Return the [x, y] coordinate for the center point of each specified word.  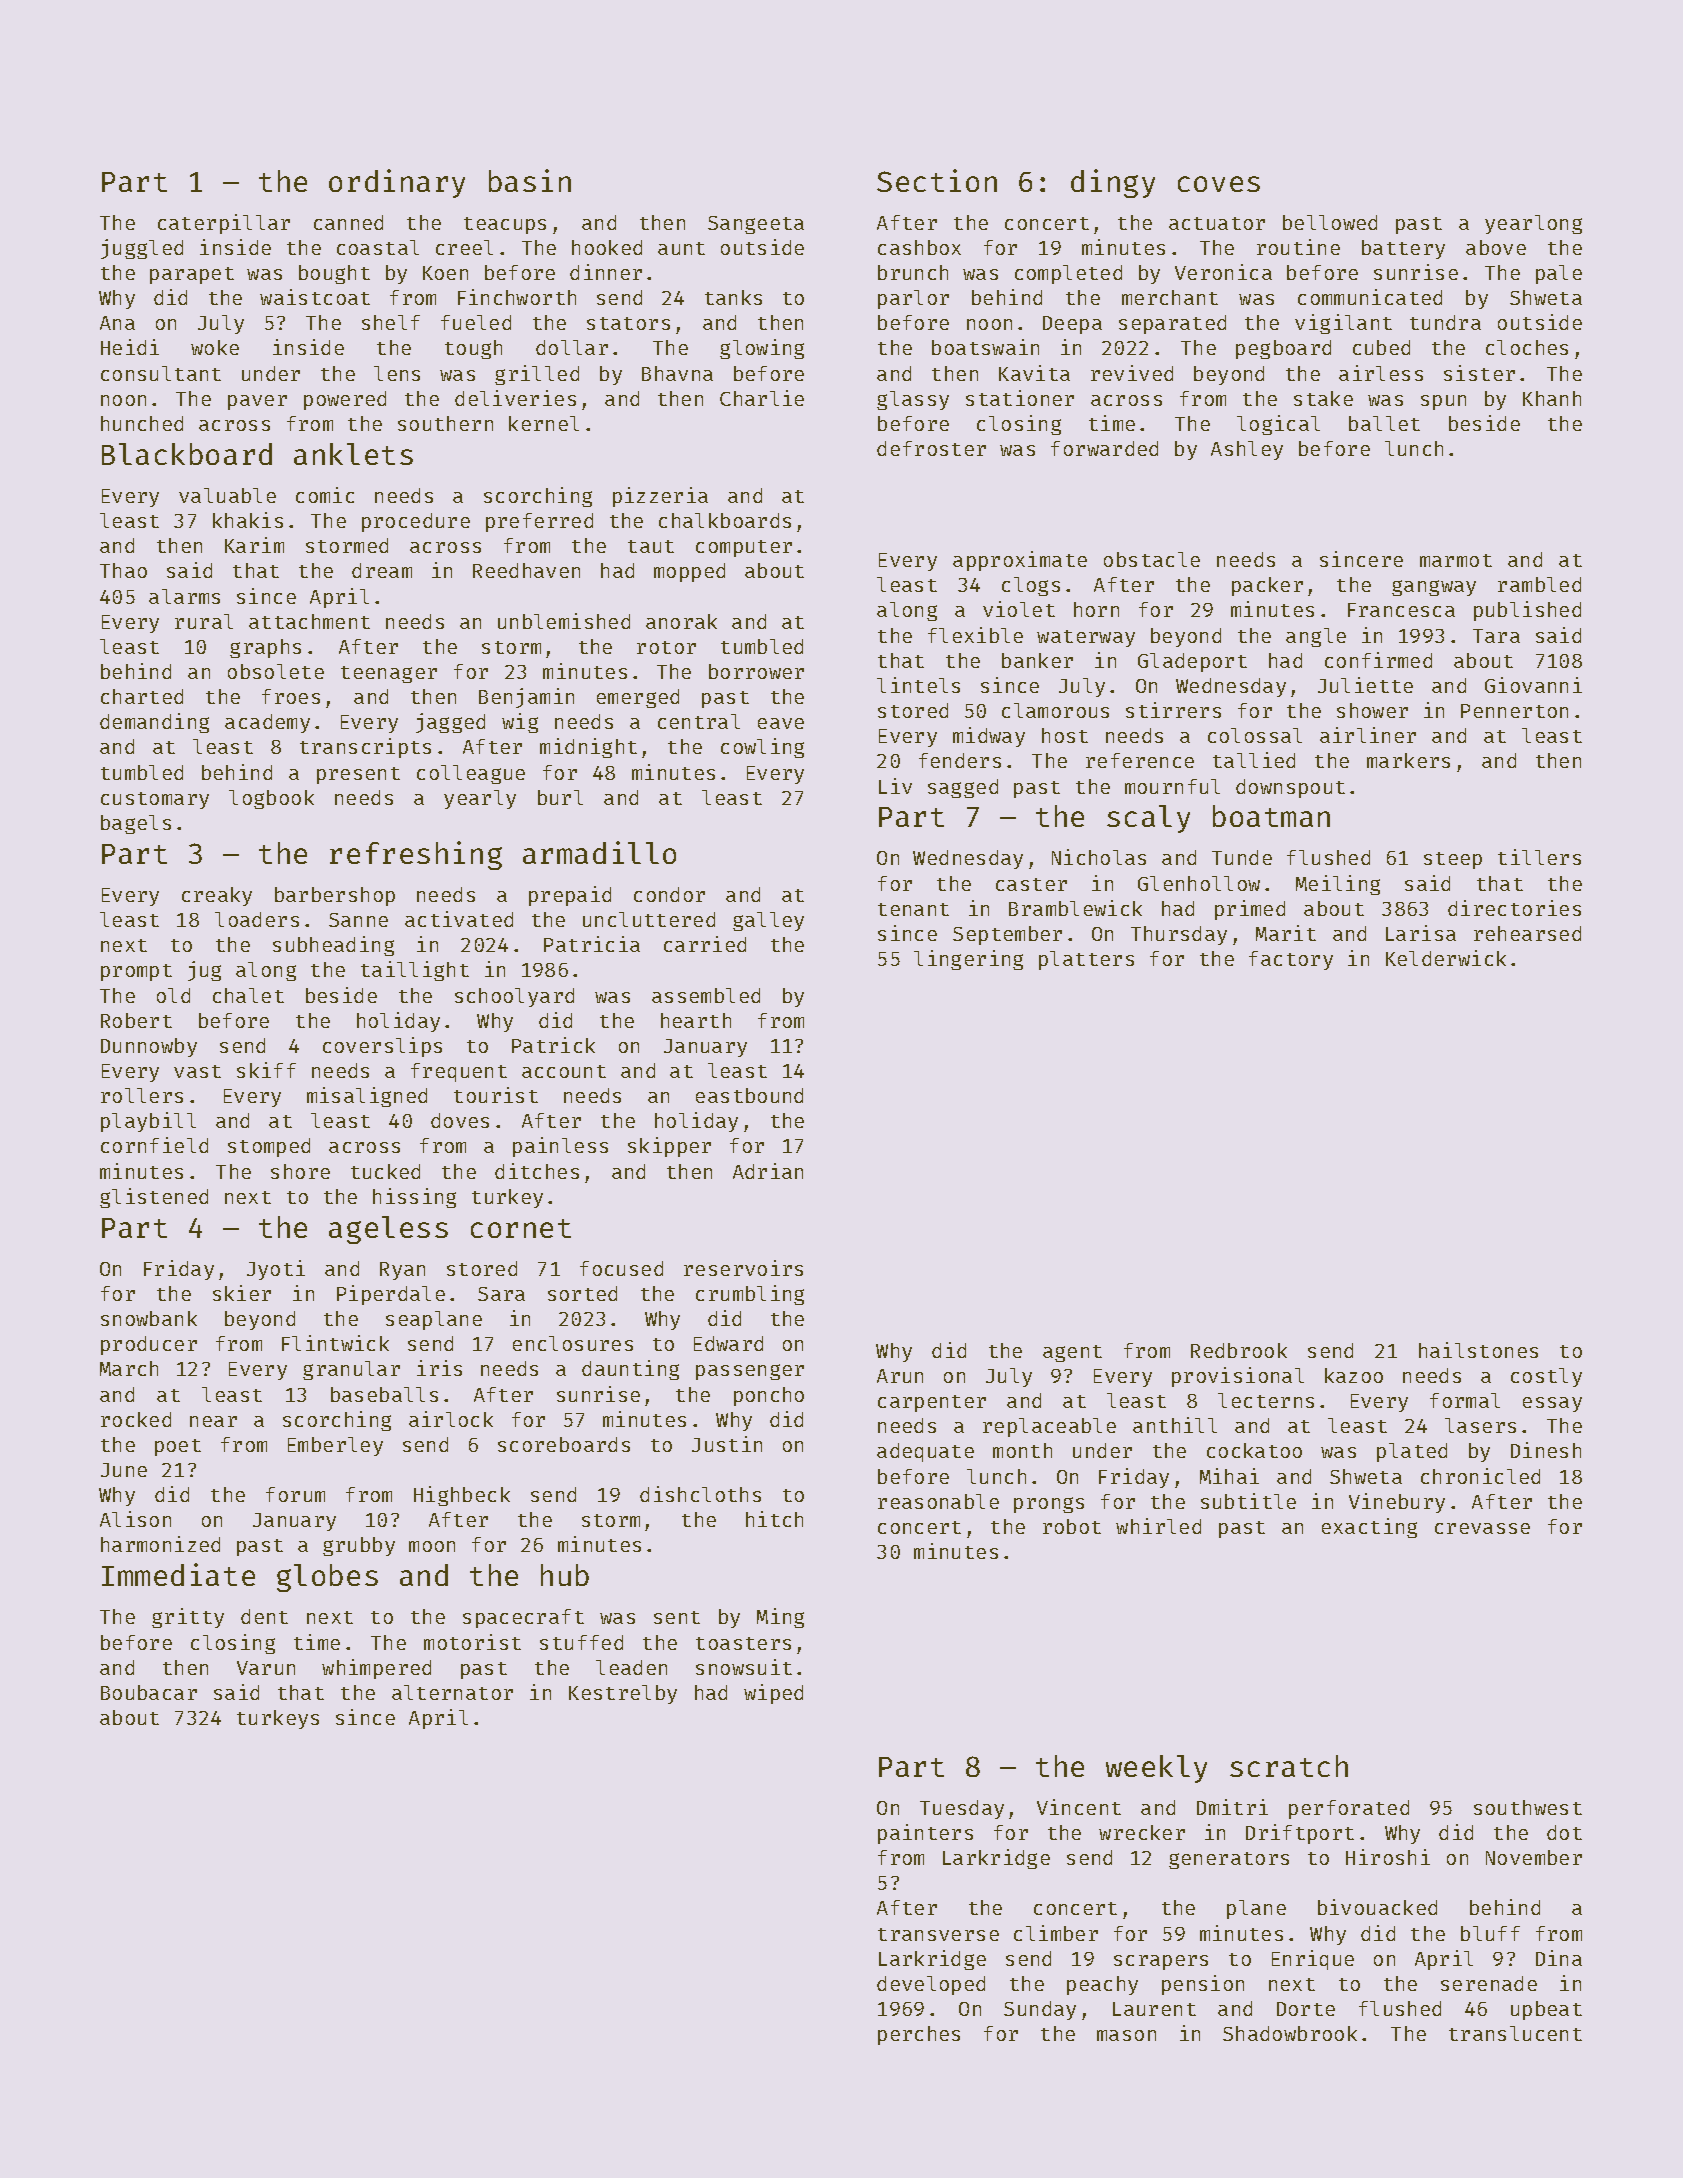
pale [1559, 274]
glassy [913, 400]
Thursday [1179, 935]
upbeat [1546, 2010]
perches [919, 2035]
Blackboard [187, 454]
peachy [1102, 1985]
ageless [388, 1230]
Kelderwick [1446, 958]
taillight [415, 971]
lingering [968, 960]
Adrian [768, 1171]
